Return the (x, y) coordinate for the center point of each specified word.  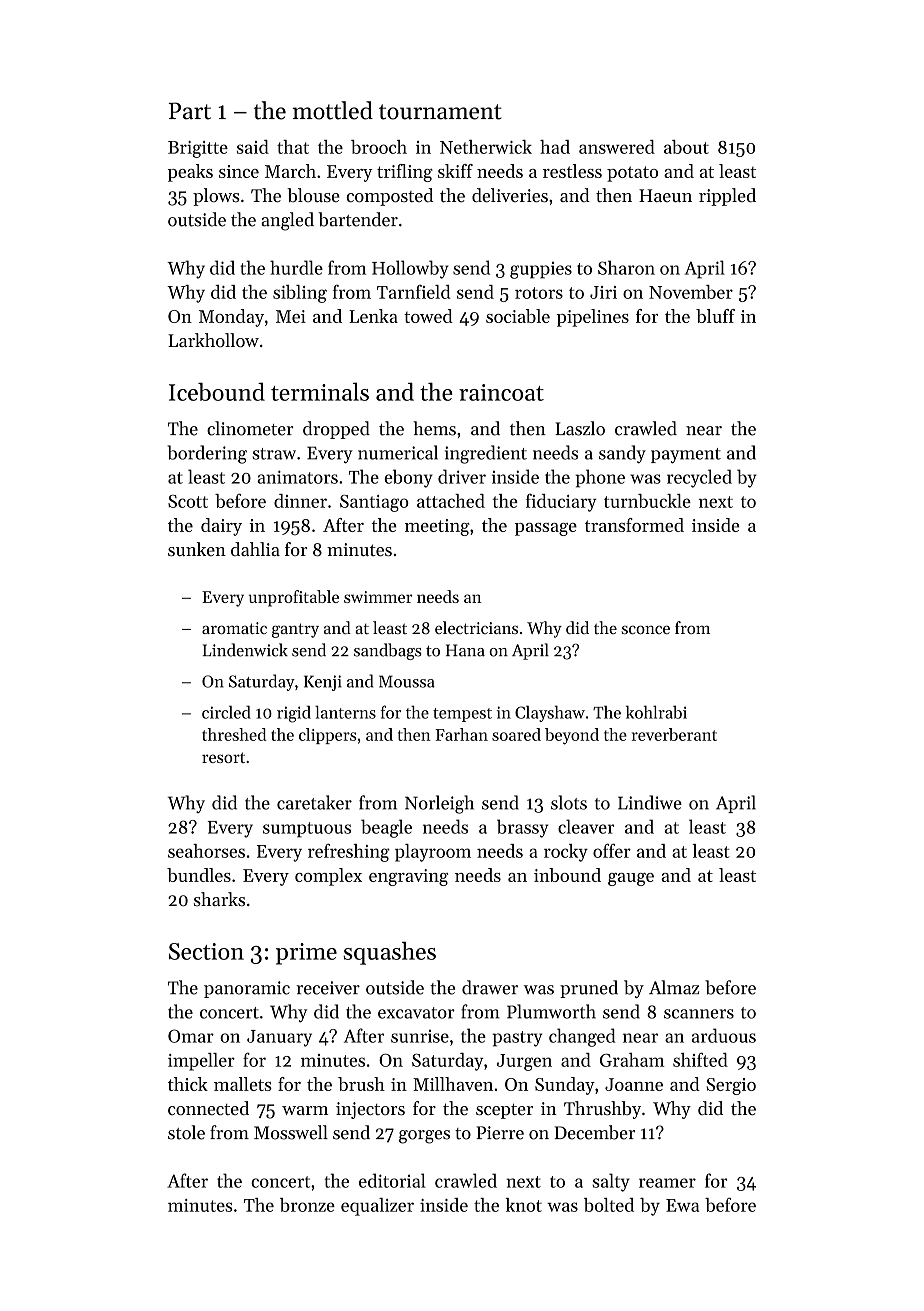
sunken (197, 549)
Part (190, 111)
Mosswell (291, 1132)
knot (523, 1205)
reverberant (674, 734)
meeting (437, 527)
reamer (667, 1183)
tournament (440, 112)
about (686, 147)
